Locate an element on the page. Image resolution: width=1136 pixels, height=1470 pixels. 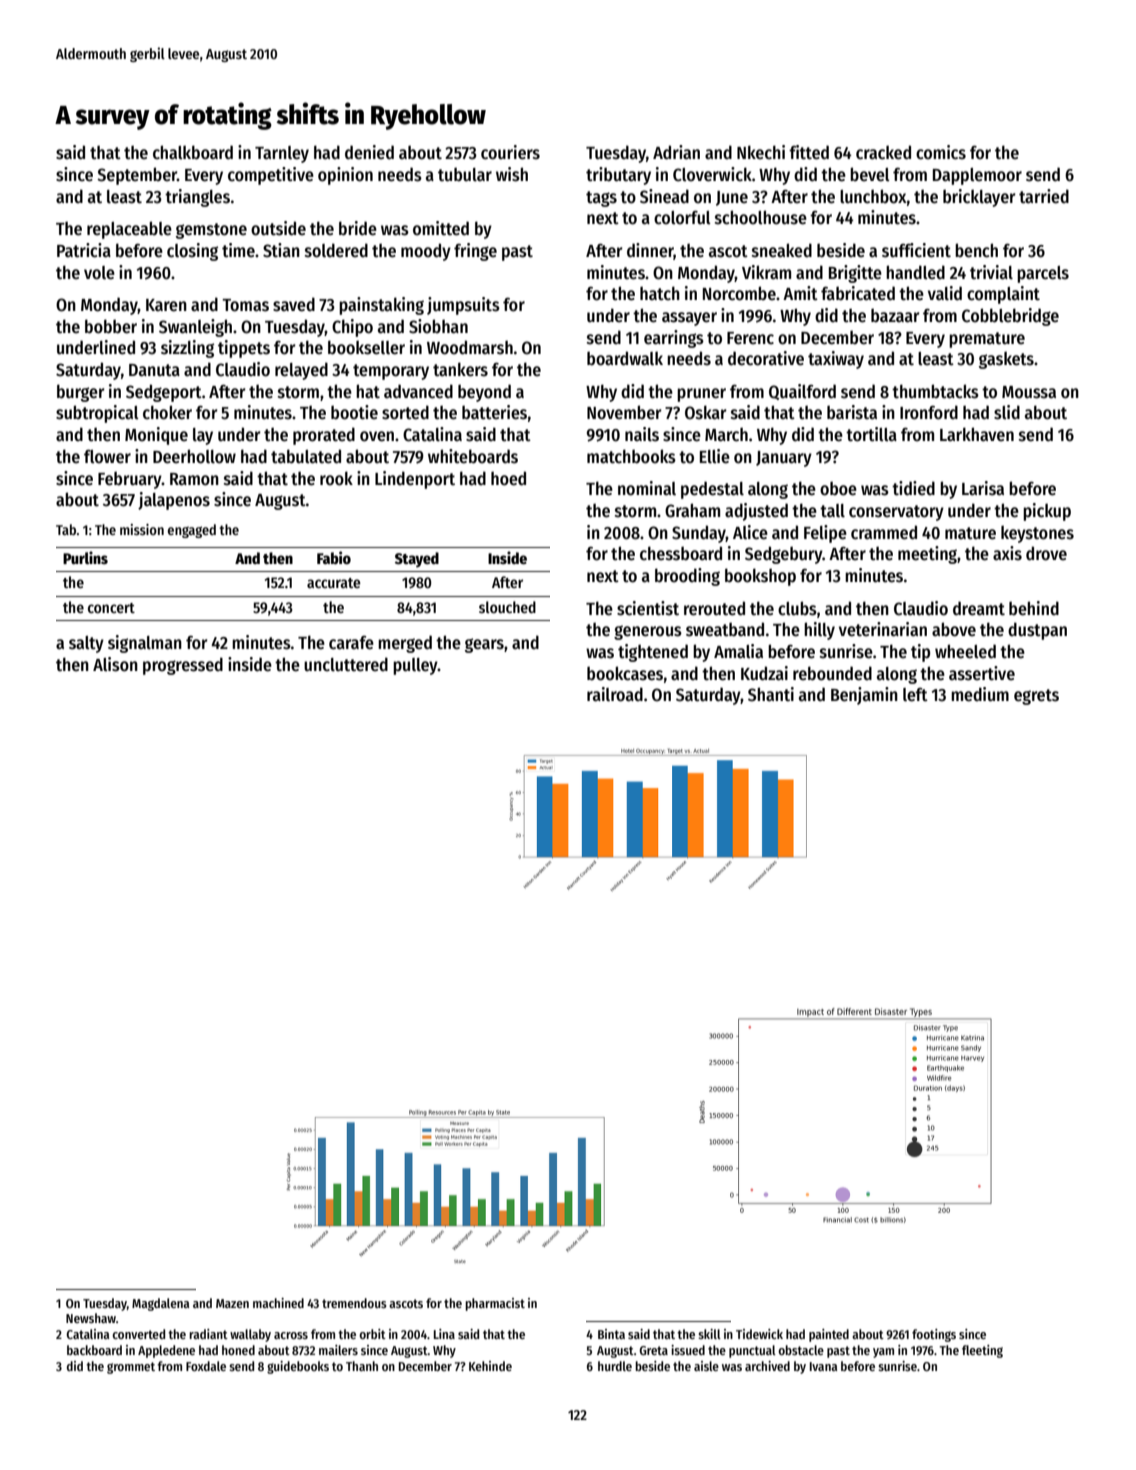
Foxdale is located at coordinates (206, 1366).
